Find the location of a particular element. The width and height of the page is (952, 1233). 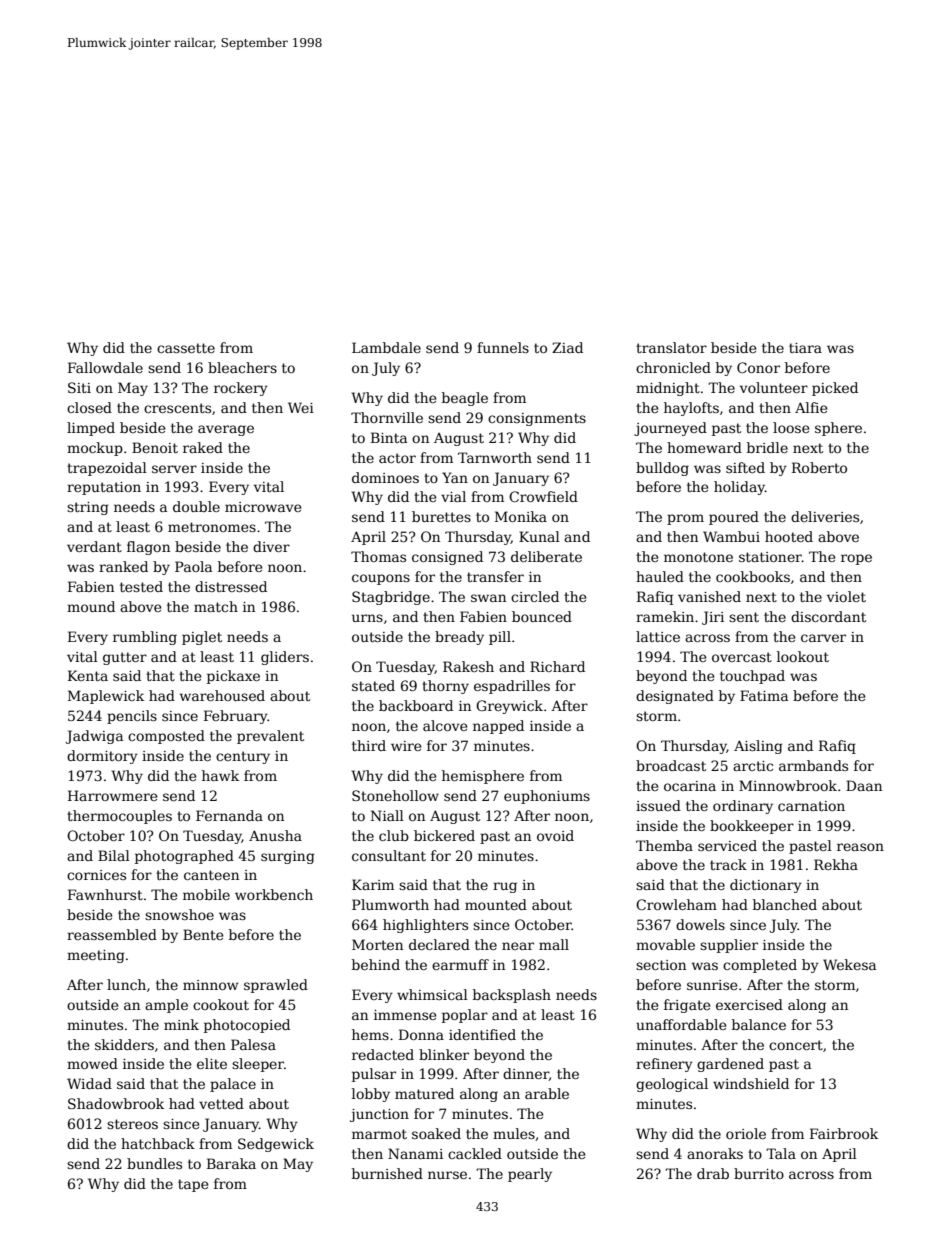

Sedgewick is located at coordinates (276, 1145).
